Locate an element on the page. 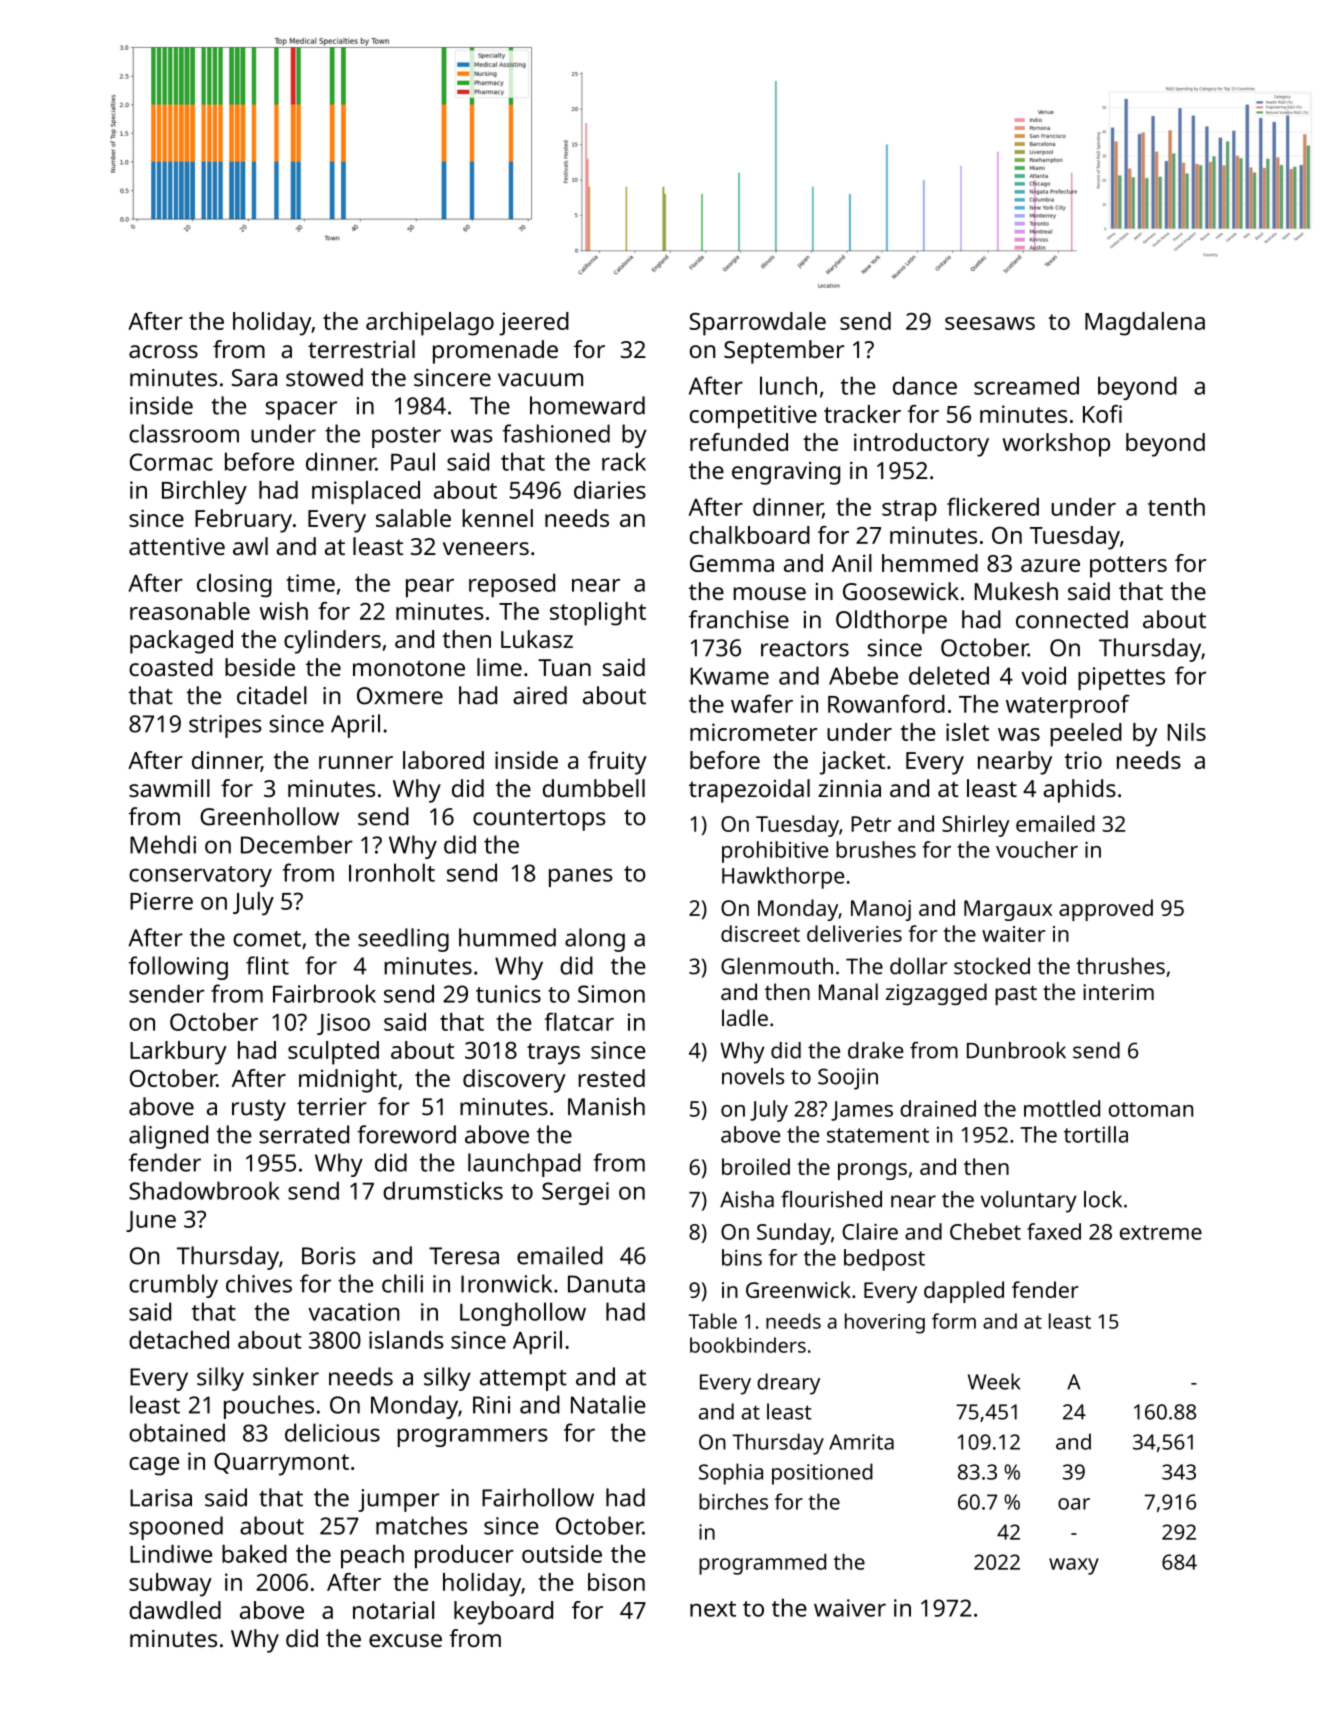  tenth is located at coordinates (1176, 507).
